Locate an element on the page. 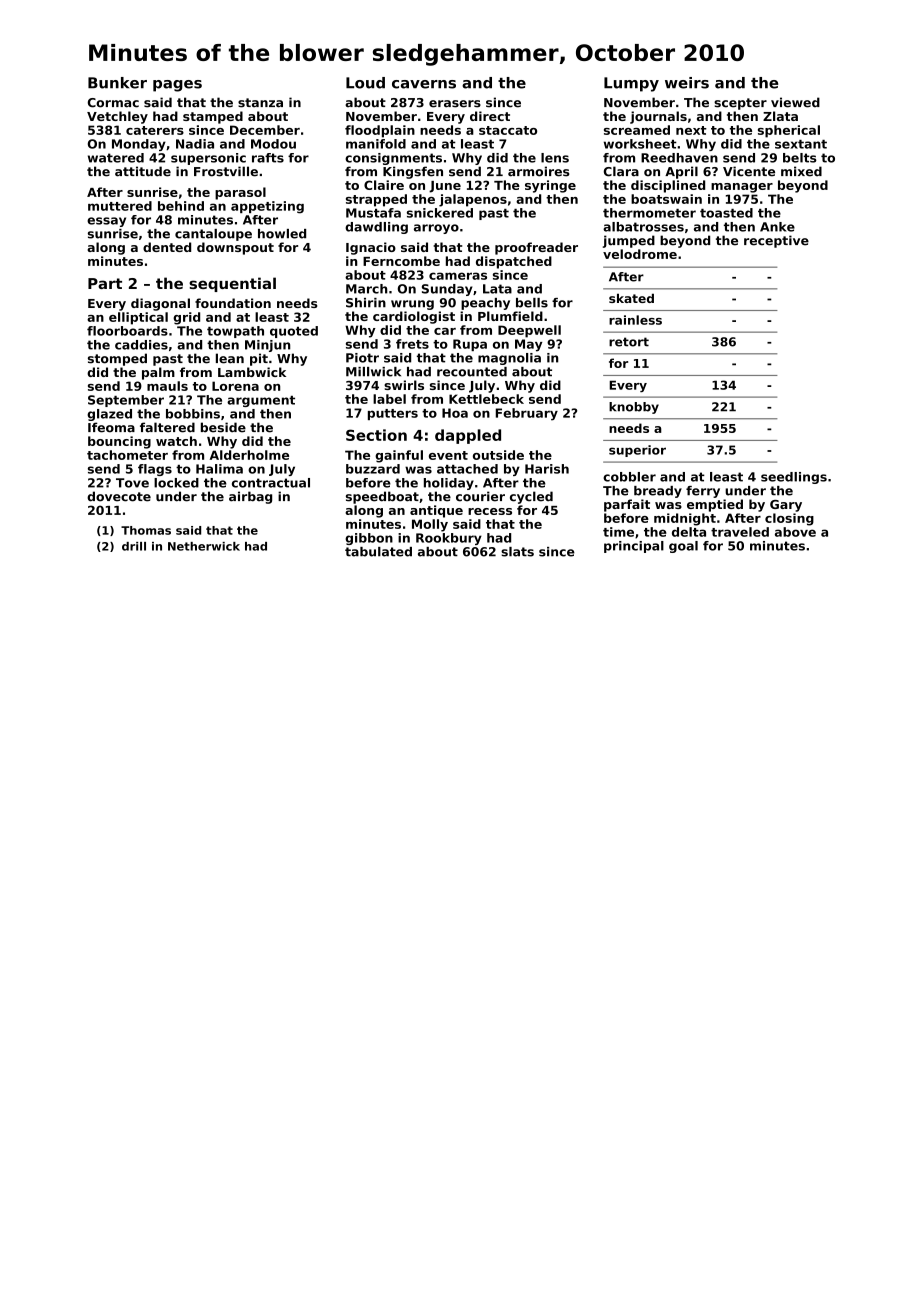  knobby is located at coordinates (634, 408).
